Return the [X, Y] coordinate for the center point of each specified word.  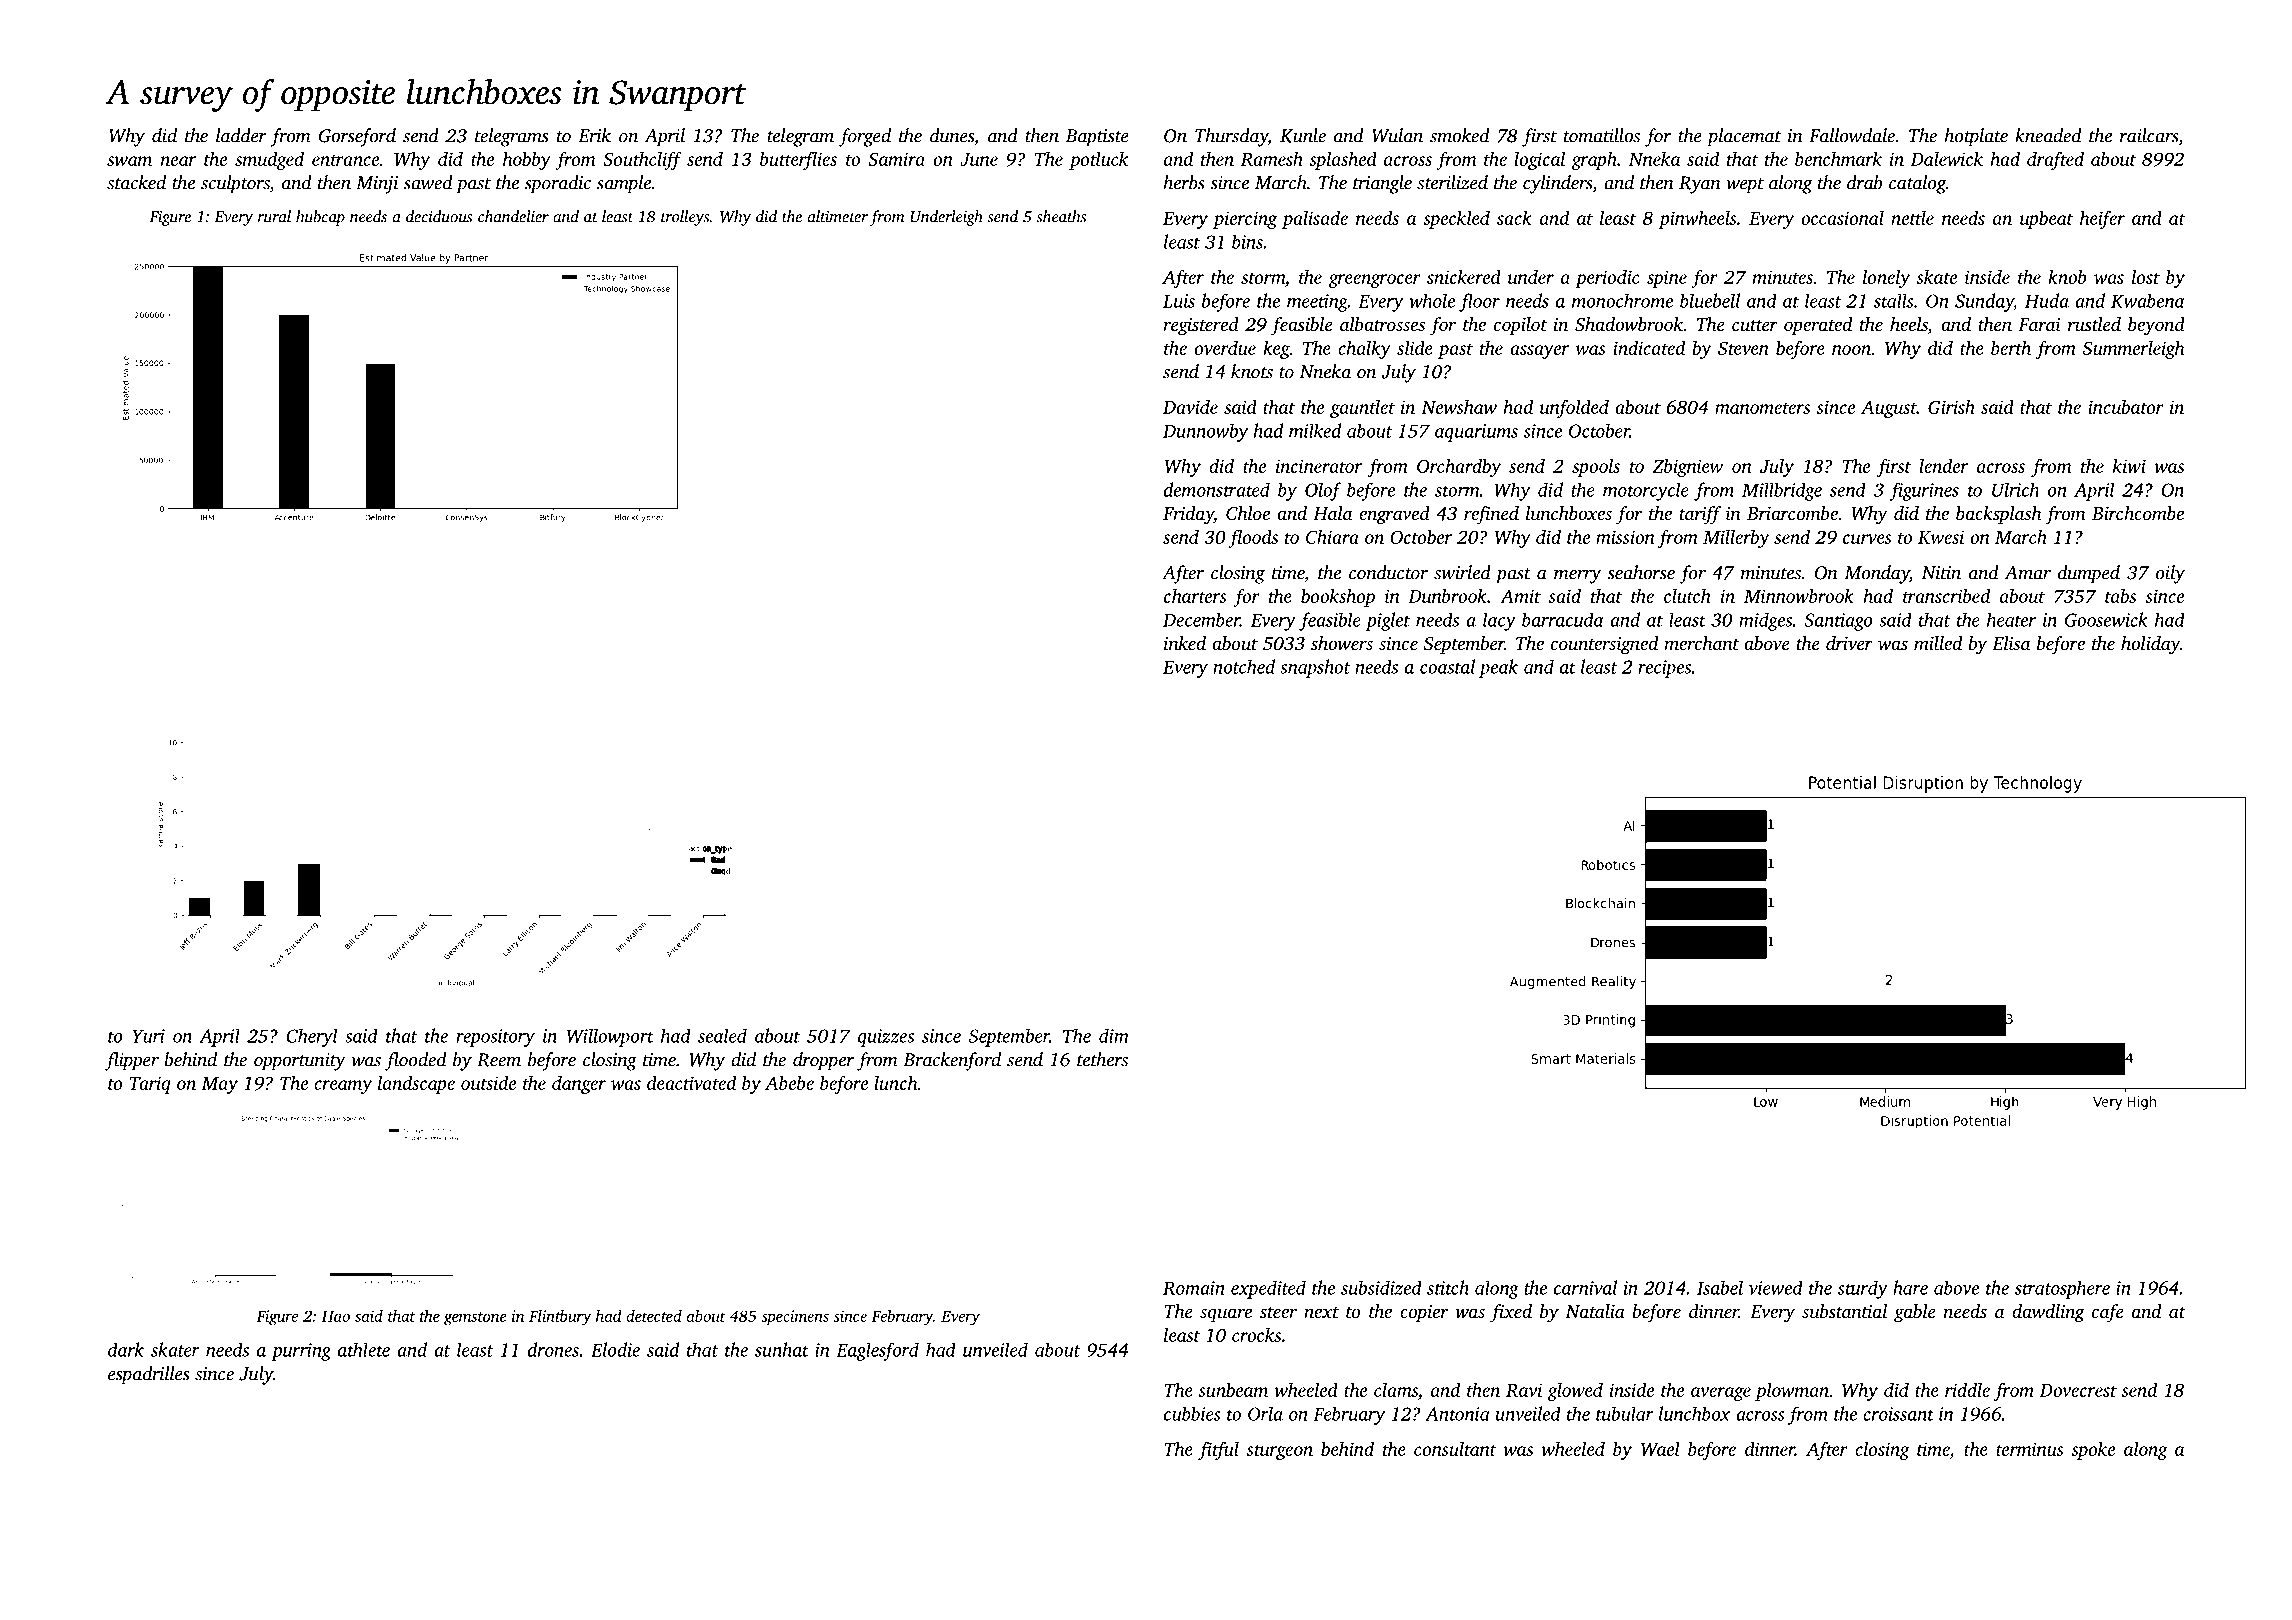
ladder [241, 135]
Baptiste [1097, 138]
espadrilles [148, 1375]
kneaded [2048, 135]
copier [1424, 1313]
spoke [2093, 1451]
